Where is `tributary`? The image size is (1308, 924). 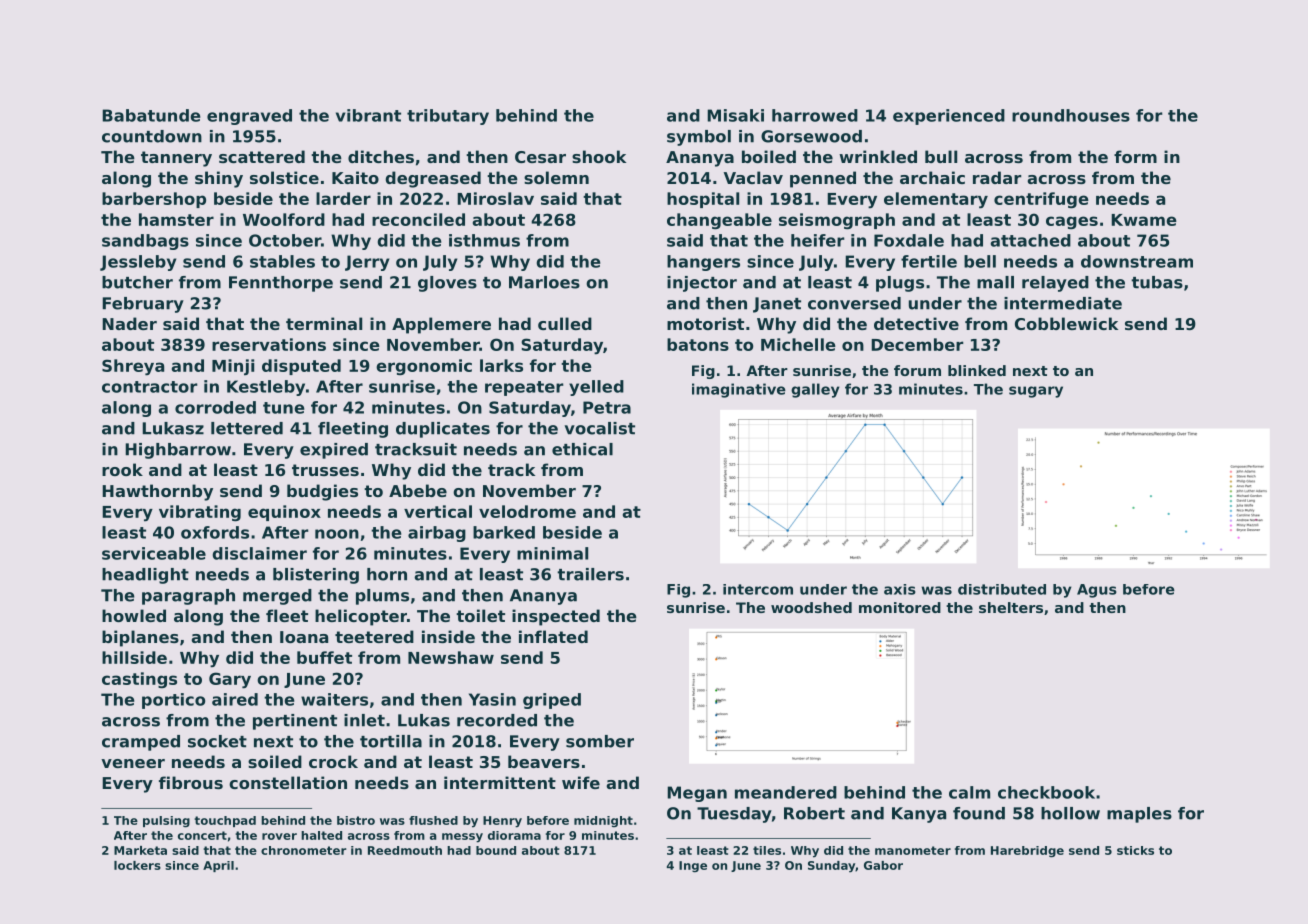
tributary is located at coordinates (448, 117).
